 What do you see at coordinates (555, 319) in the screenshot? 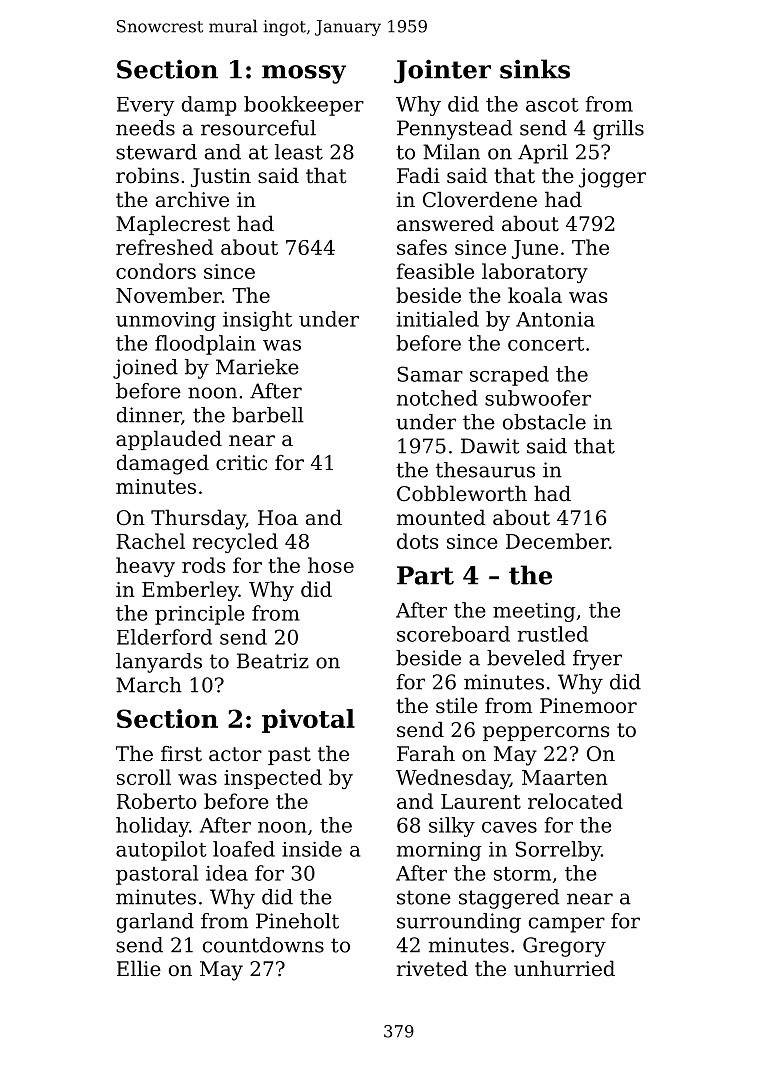
I see `Antonia` at bounding box center [555, 319].
